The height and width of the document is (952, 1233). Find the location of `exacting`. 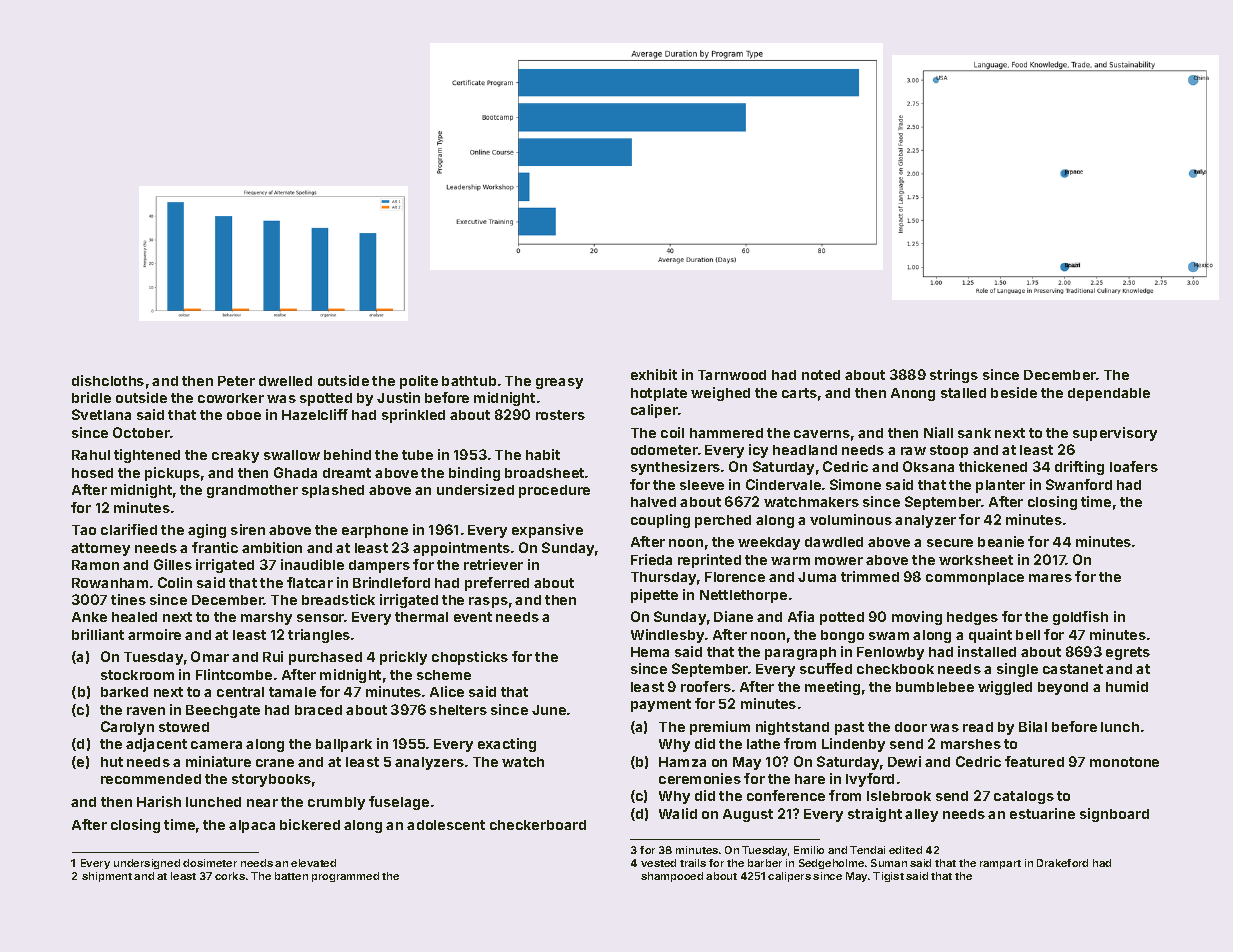

exacting is located at coordinates (507, 745).
